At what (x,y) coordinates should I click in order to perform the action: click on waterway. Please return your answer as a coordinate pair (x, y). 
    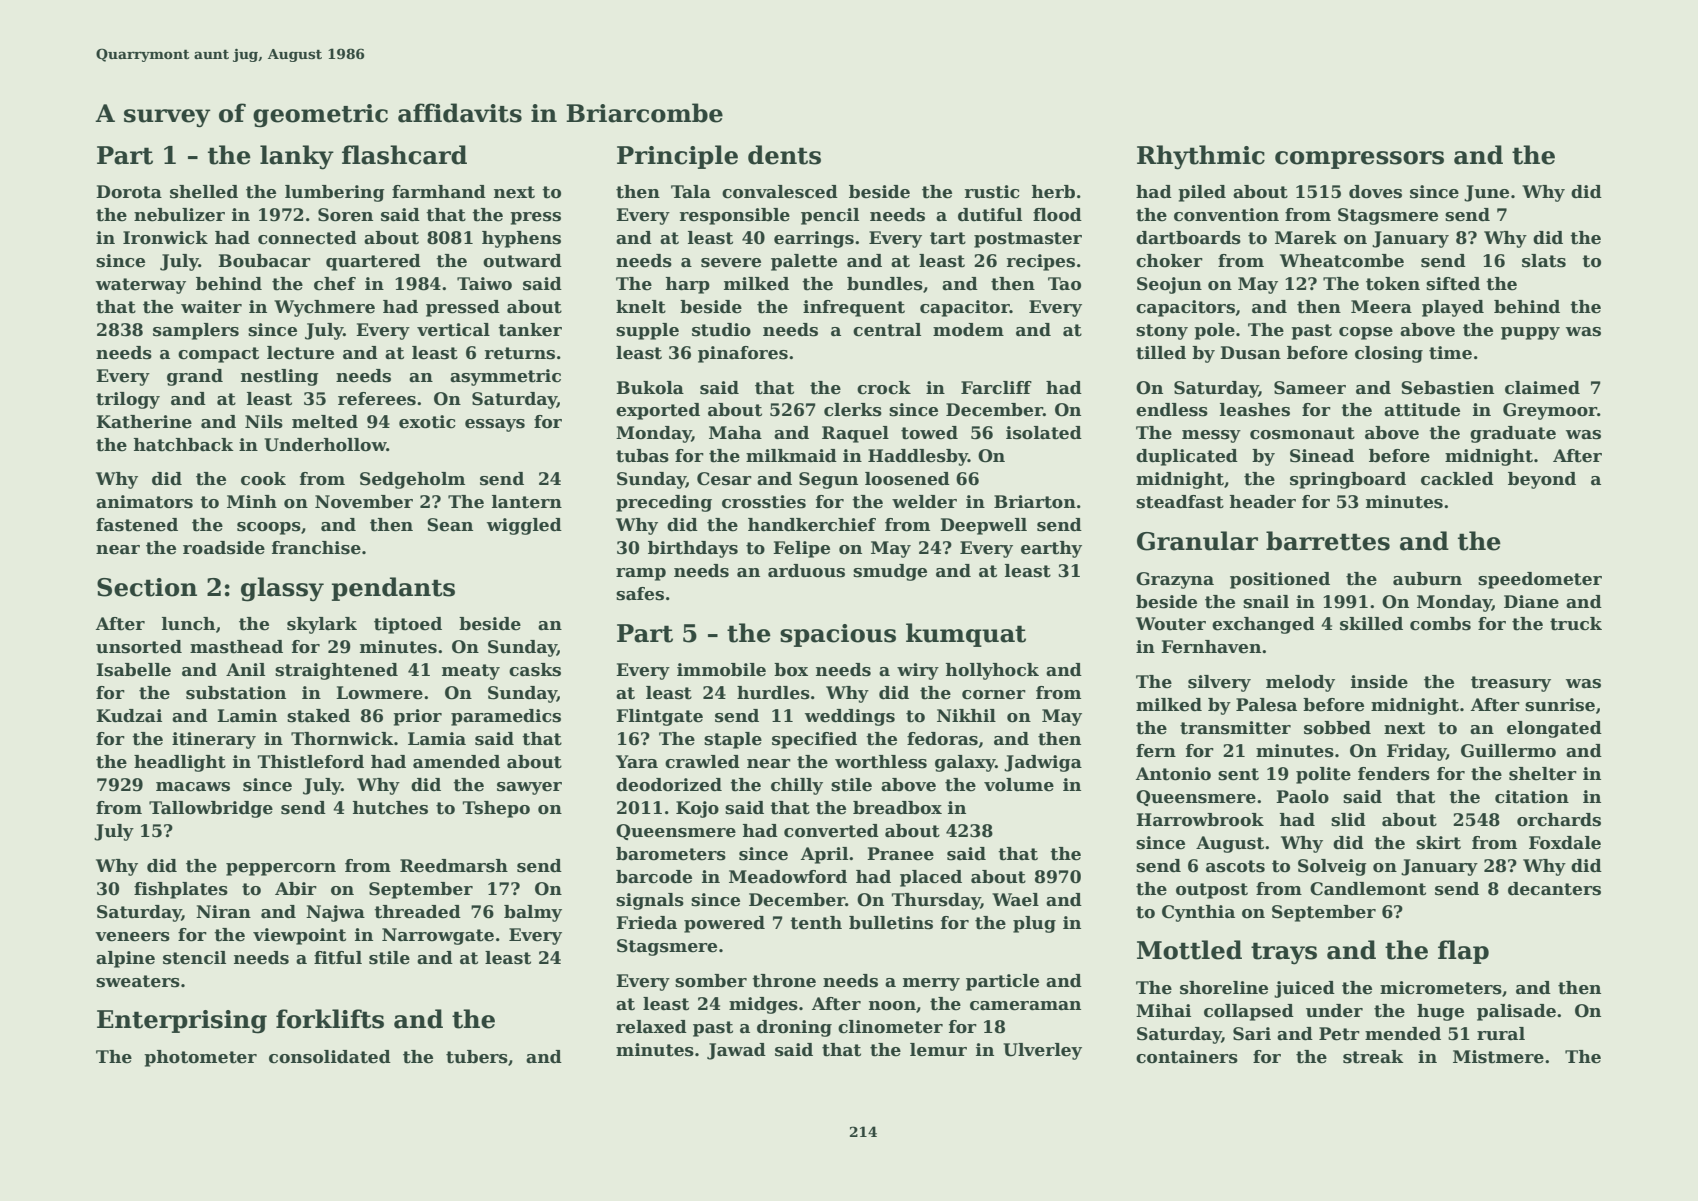
    Looking at the image, I should click on (141, 286).
